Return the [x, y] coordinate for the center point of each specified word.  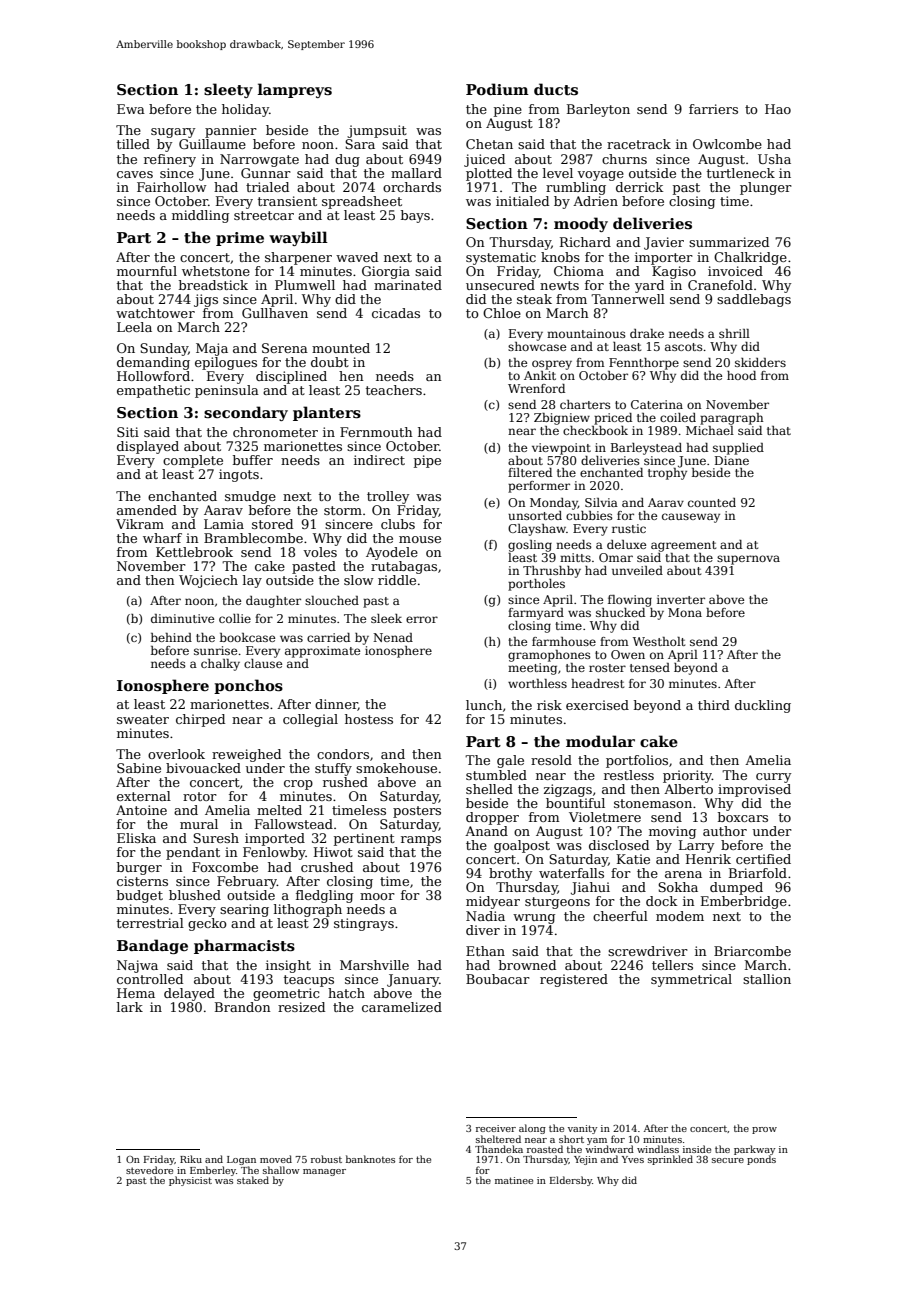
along [532, 1129]
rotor [200, 796]
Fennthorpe [644, 364]
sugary [173, 133]
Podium [497, 89]
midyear [493, 902]
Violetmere [605, 817]
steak [534, 299]
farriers [713, 109]
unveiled [637, 570]
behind [171, 637]
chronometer [275, 432]
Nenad [393, 637]
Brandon [243, 1007]
